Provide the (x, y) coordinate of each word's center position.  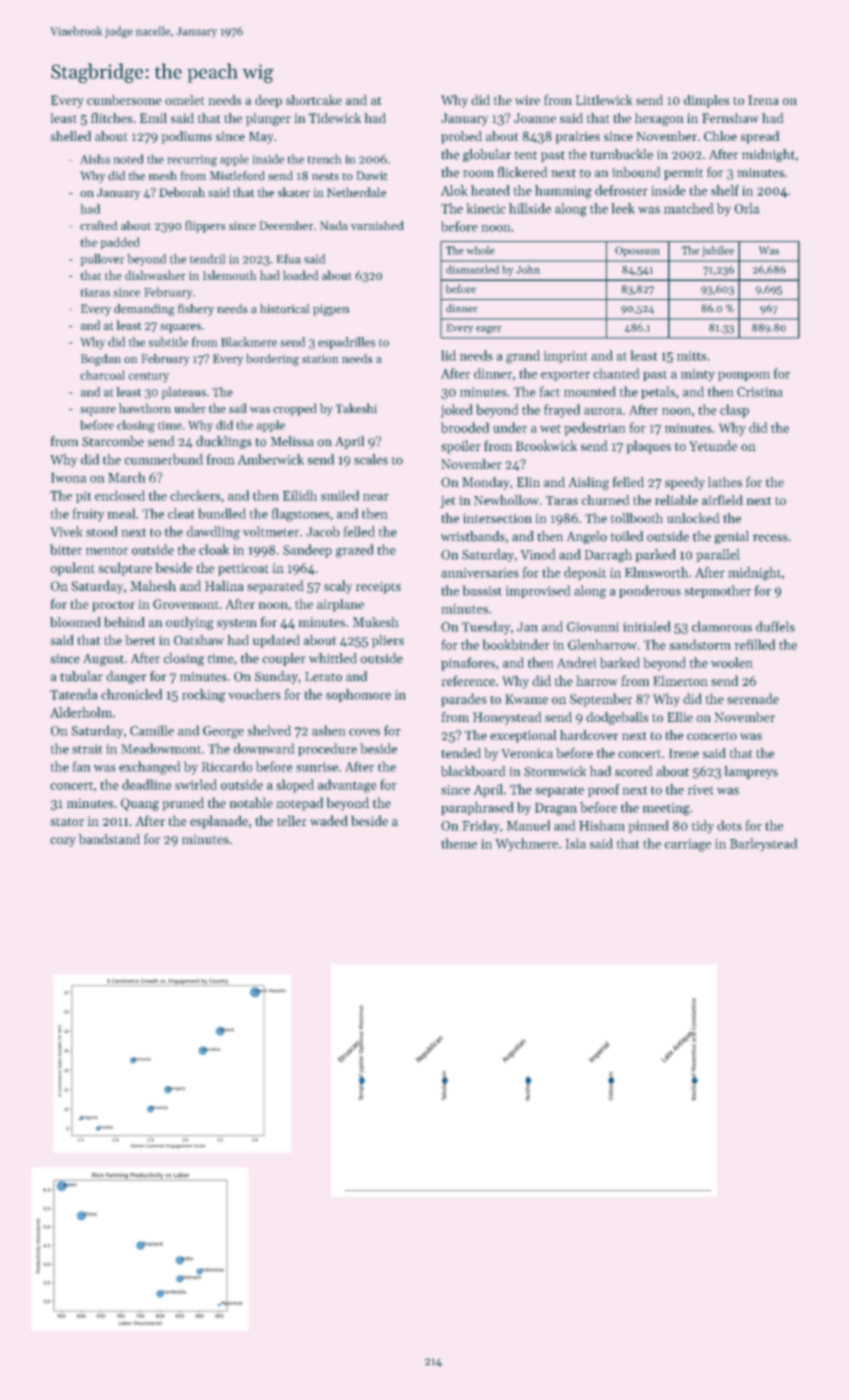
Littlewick (604, 100)
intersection (497, 518)
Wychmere (526, 845)
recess (770, 538)
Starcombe (113, 441)
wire (527, 100)
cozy (63, 842)
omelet (185, 100)
